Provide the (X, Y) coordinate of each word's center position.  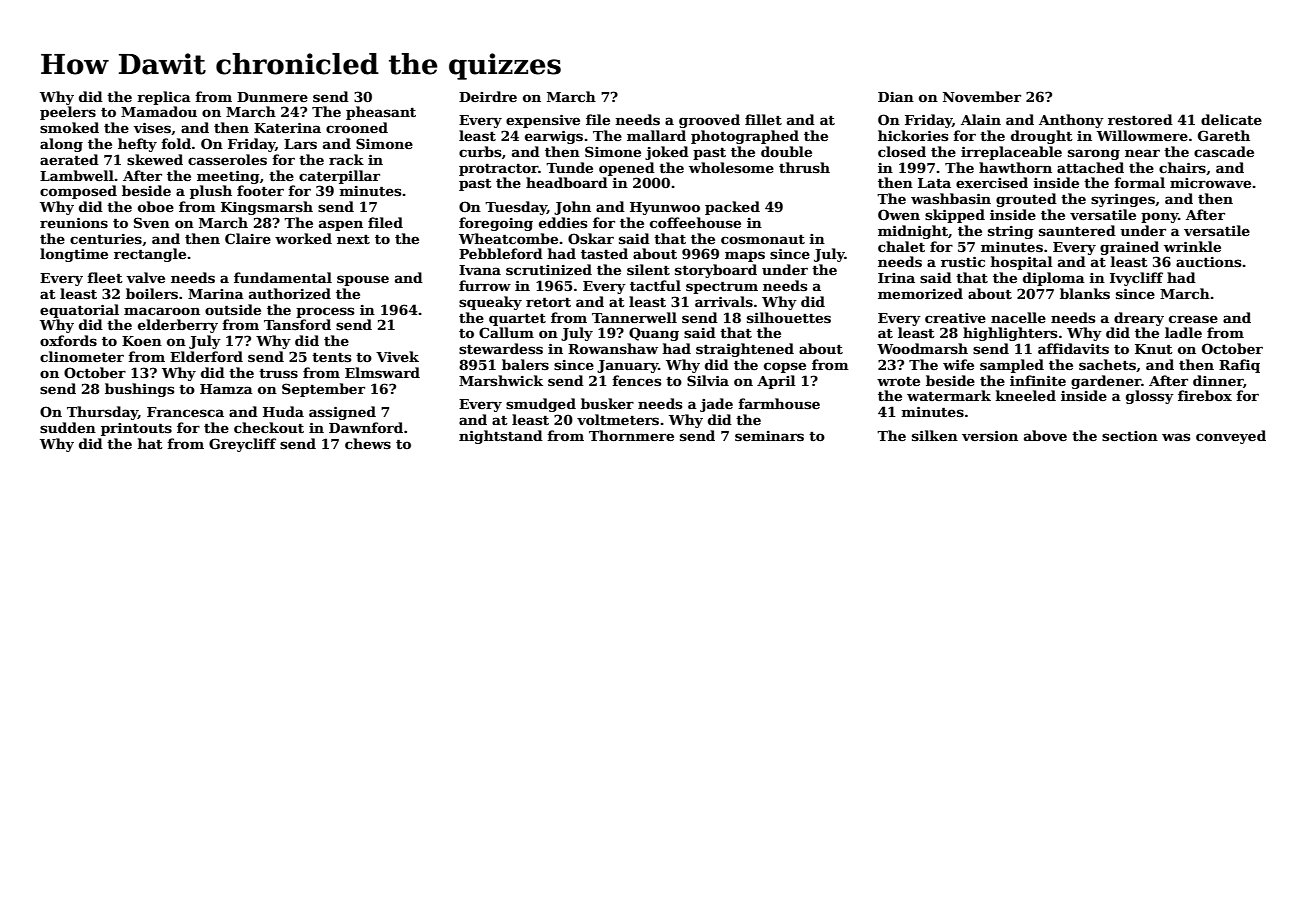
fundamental (283, 277)
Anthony (1071, 121)
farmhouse (779, 403)
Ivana (480, 270)
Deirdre (488, 96)
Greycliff (242, 445)
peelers (68, 113)
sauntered (1077, 230)
